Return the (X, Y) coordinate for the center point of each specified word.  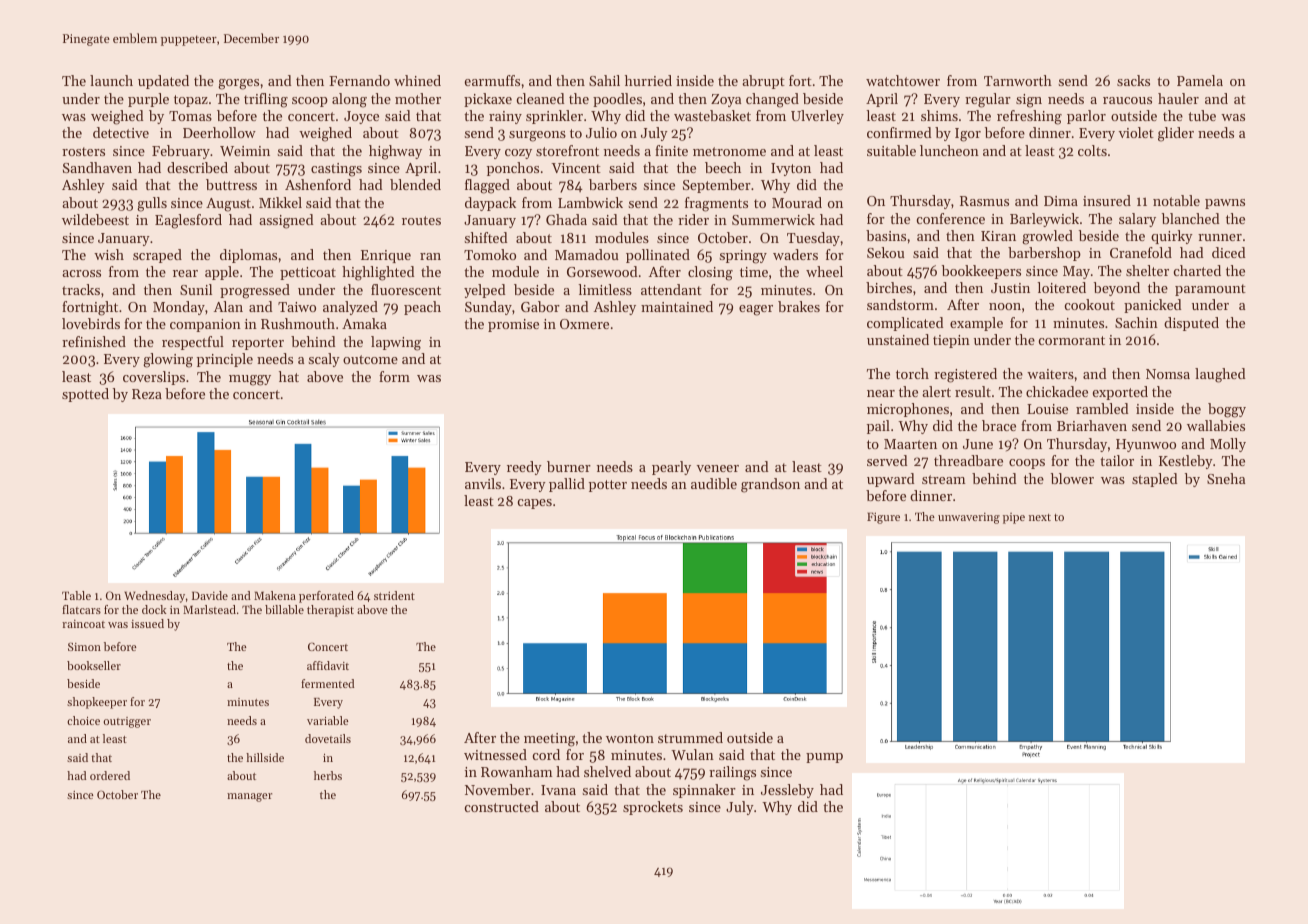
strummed (690, 737)
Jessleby (787, 791)
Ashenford (318, 184)
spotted (85, 395)
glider (1176, 134)
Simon (84, 646)
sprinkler (554, 117)
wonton (630, 738)
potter (608, 486)
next (1040, 517)
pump (824, 758)
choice (83, 720)
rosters (83, 151)
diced (1229, 252)
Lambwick (590, 202)
